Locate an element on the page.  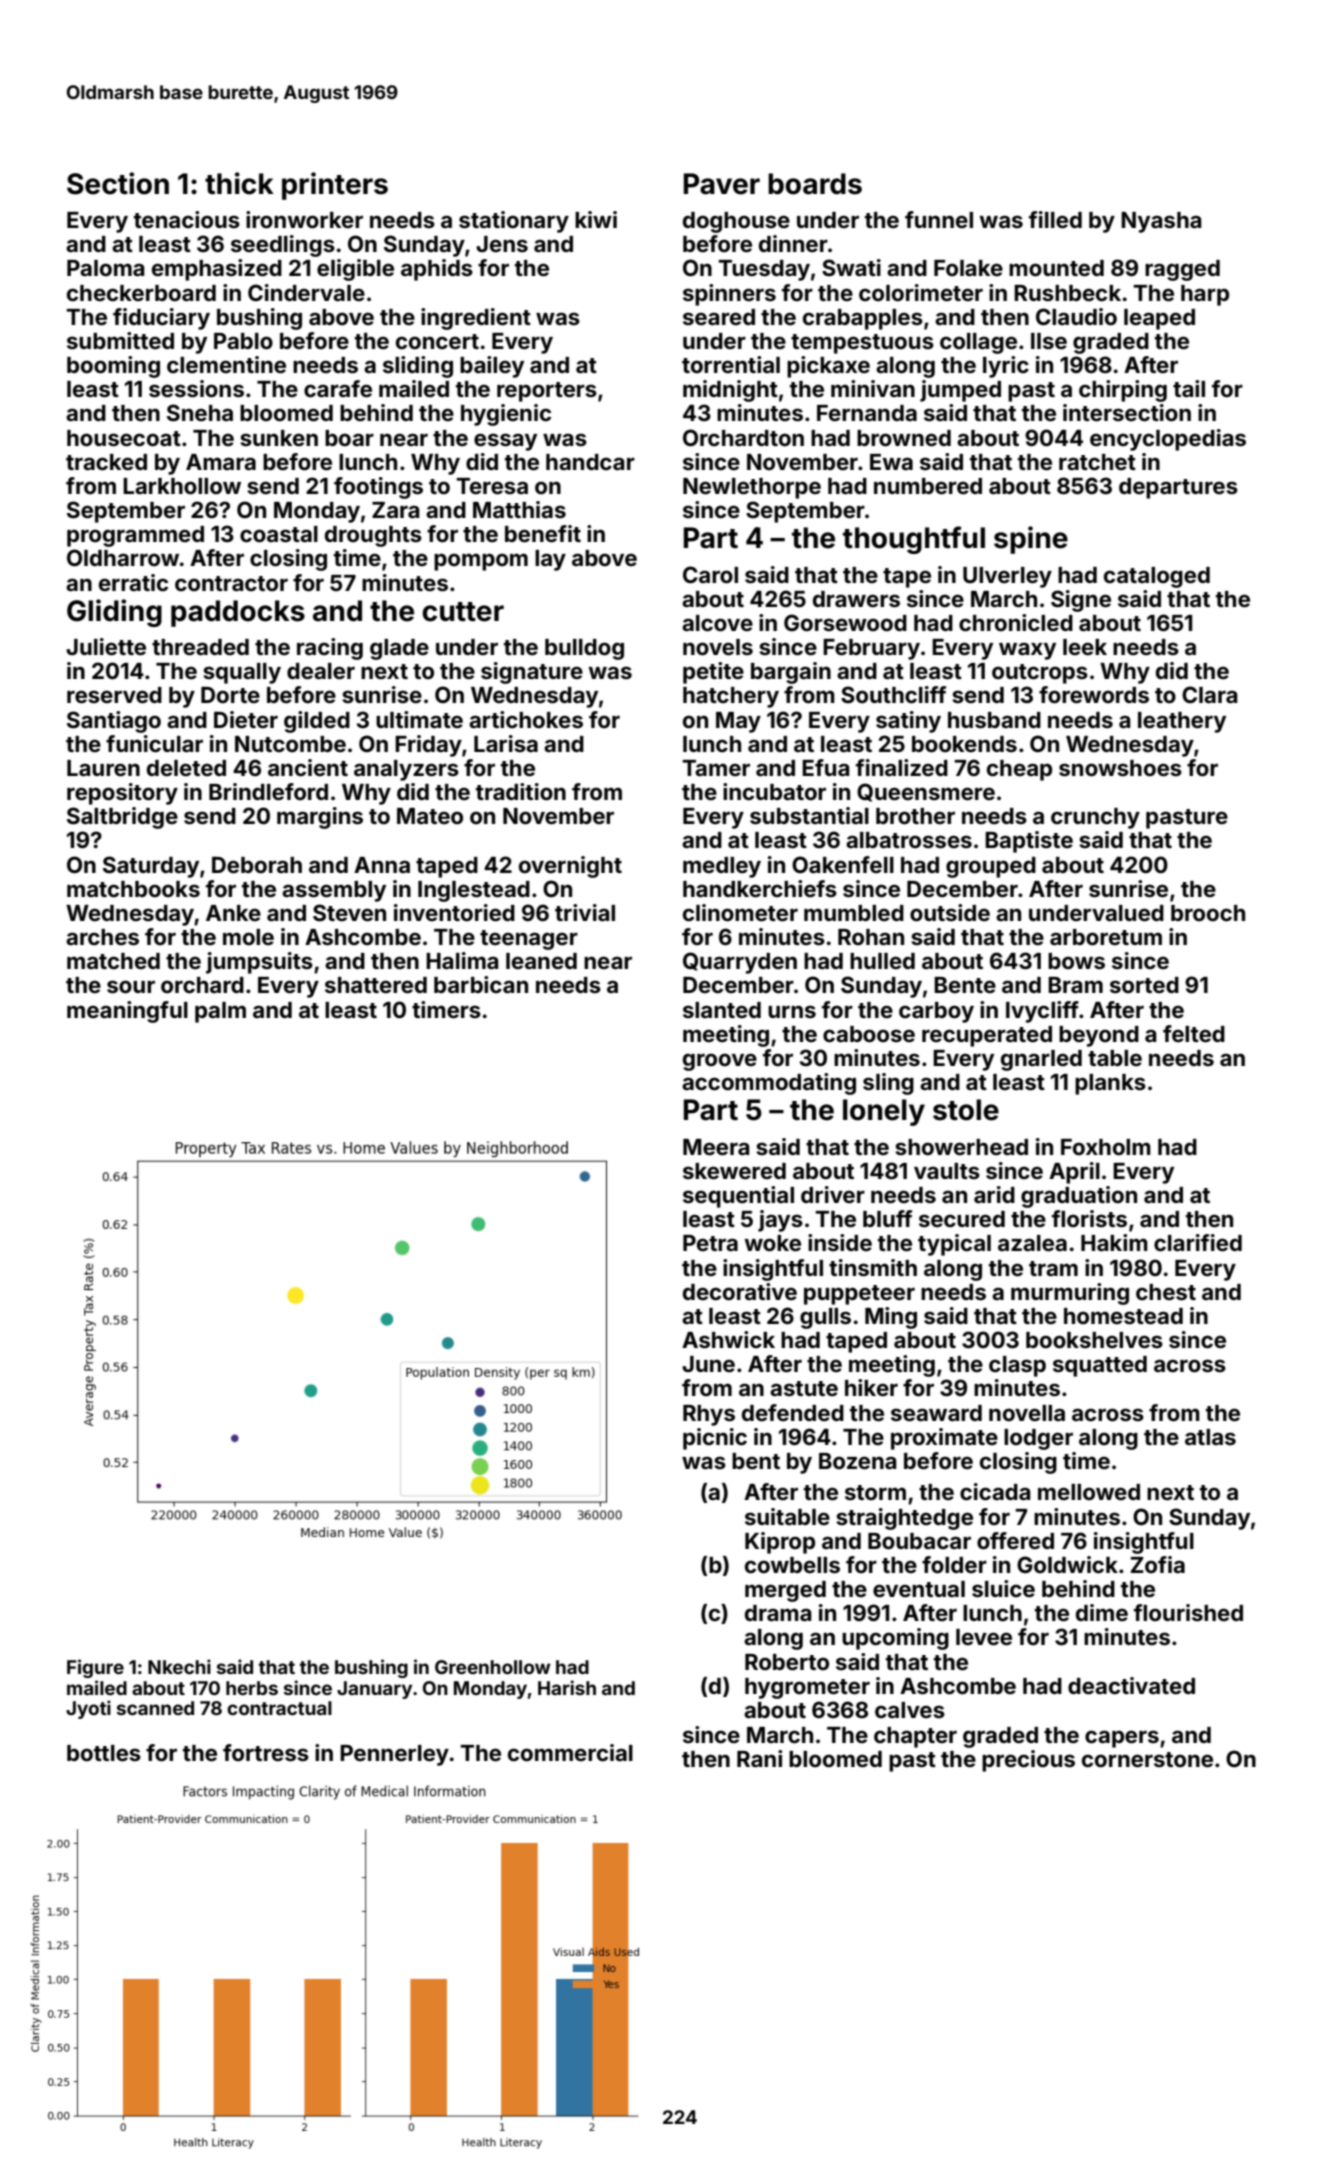
squatted is located at coordinates (1100, 1366).
